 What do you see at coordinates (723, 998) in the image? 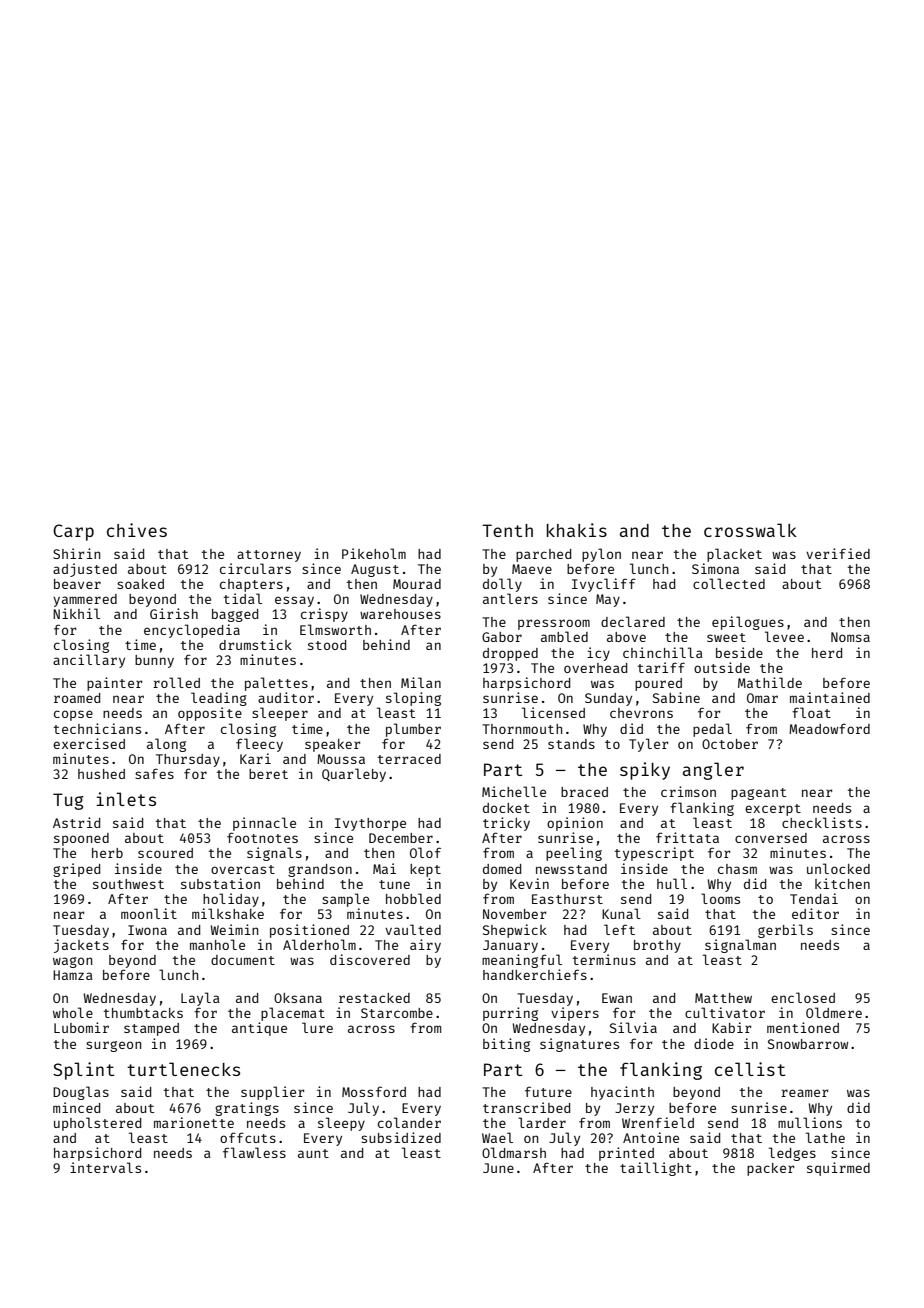
I see `Matthew` at bounding box center [723, 998].
